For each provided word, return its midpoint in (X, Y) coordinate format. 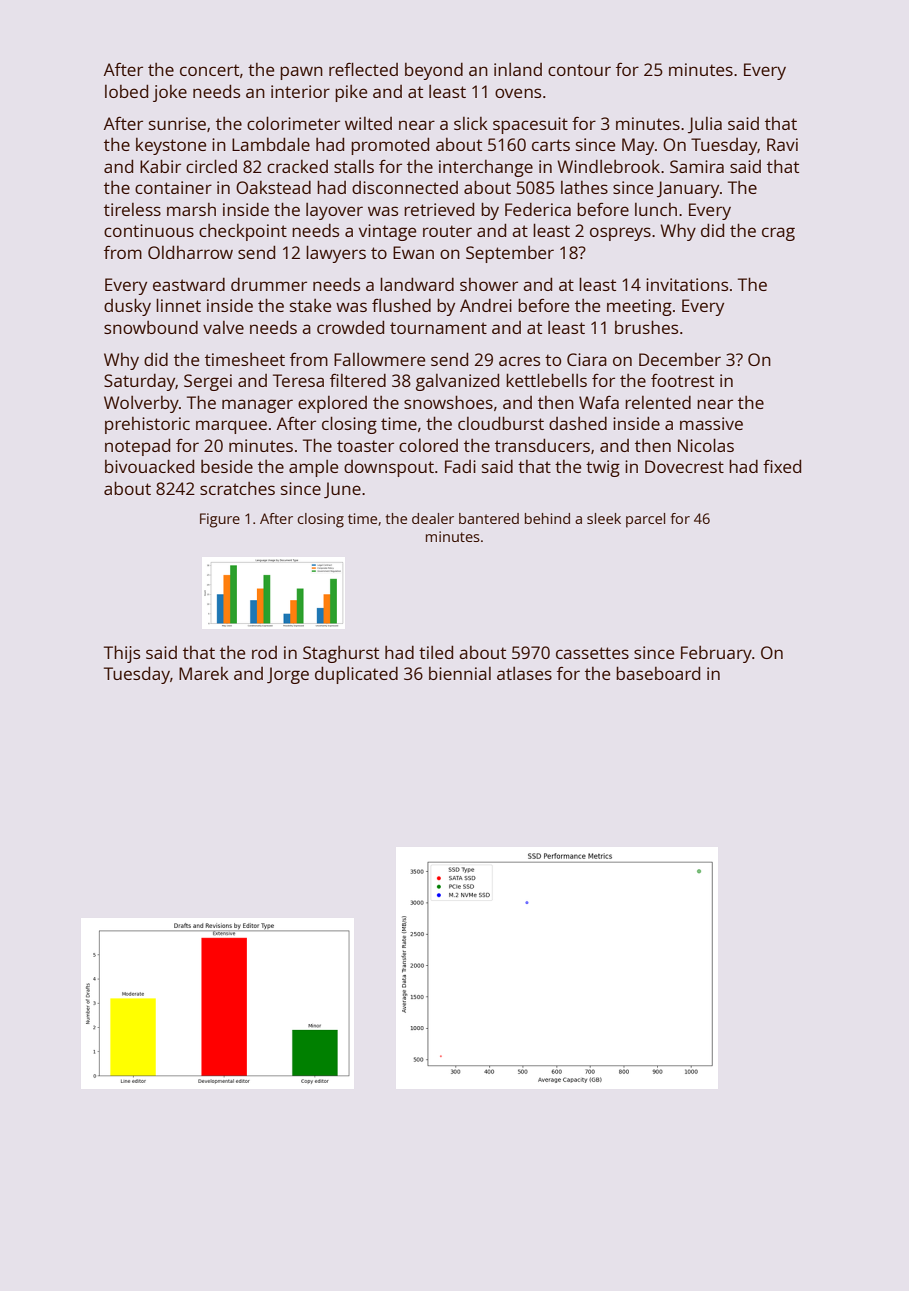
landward (417, 284)
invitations (687, 284)
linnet (178, 305)
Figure (220, 520)
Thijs (122, 654)
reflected (363, 69)
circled (211, 166)
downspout (389, 468)
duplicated (356, 675)
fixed (782, 466)
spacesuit (530, 125)
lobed (126, 91)
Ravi (782, 144)
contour (579, 70)
